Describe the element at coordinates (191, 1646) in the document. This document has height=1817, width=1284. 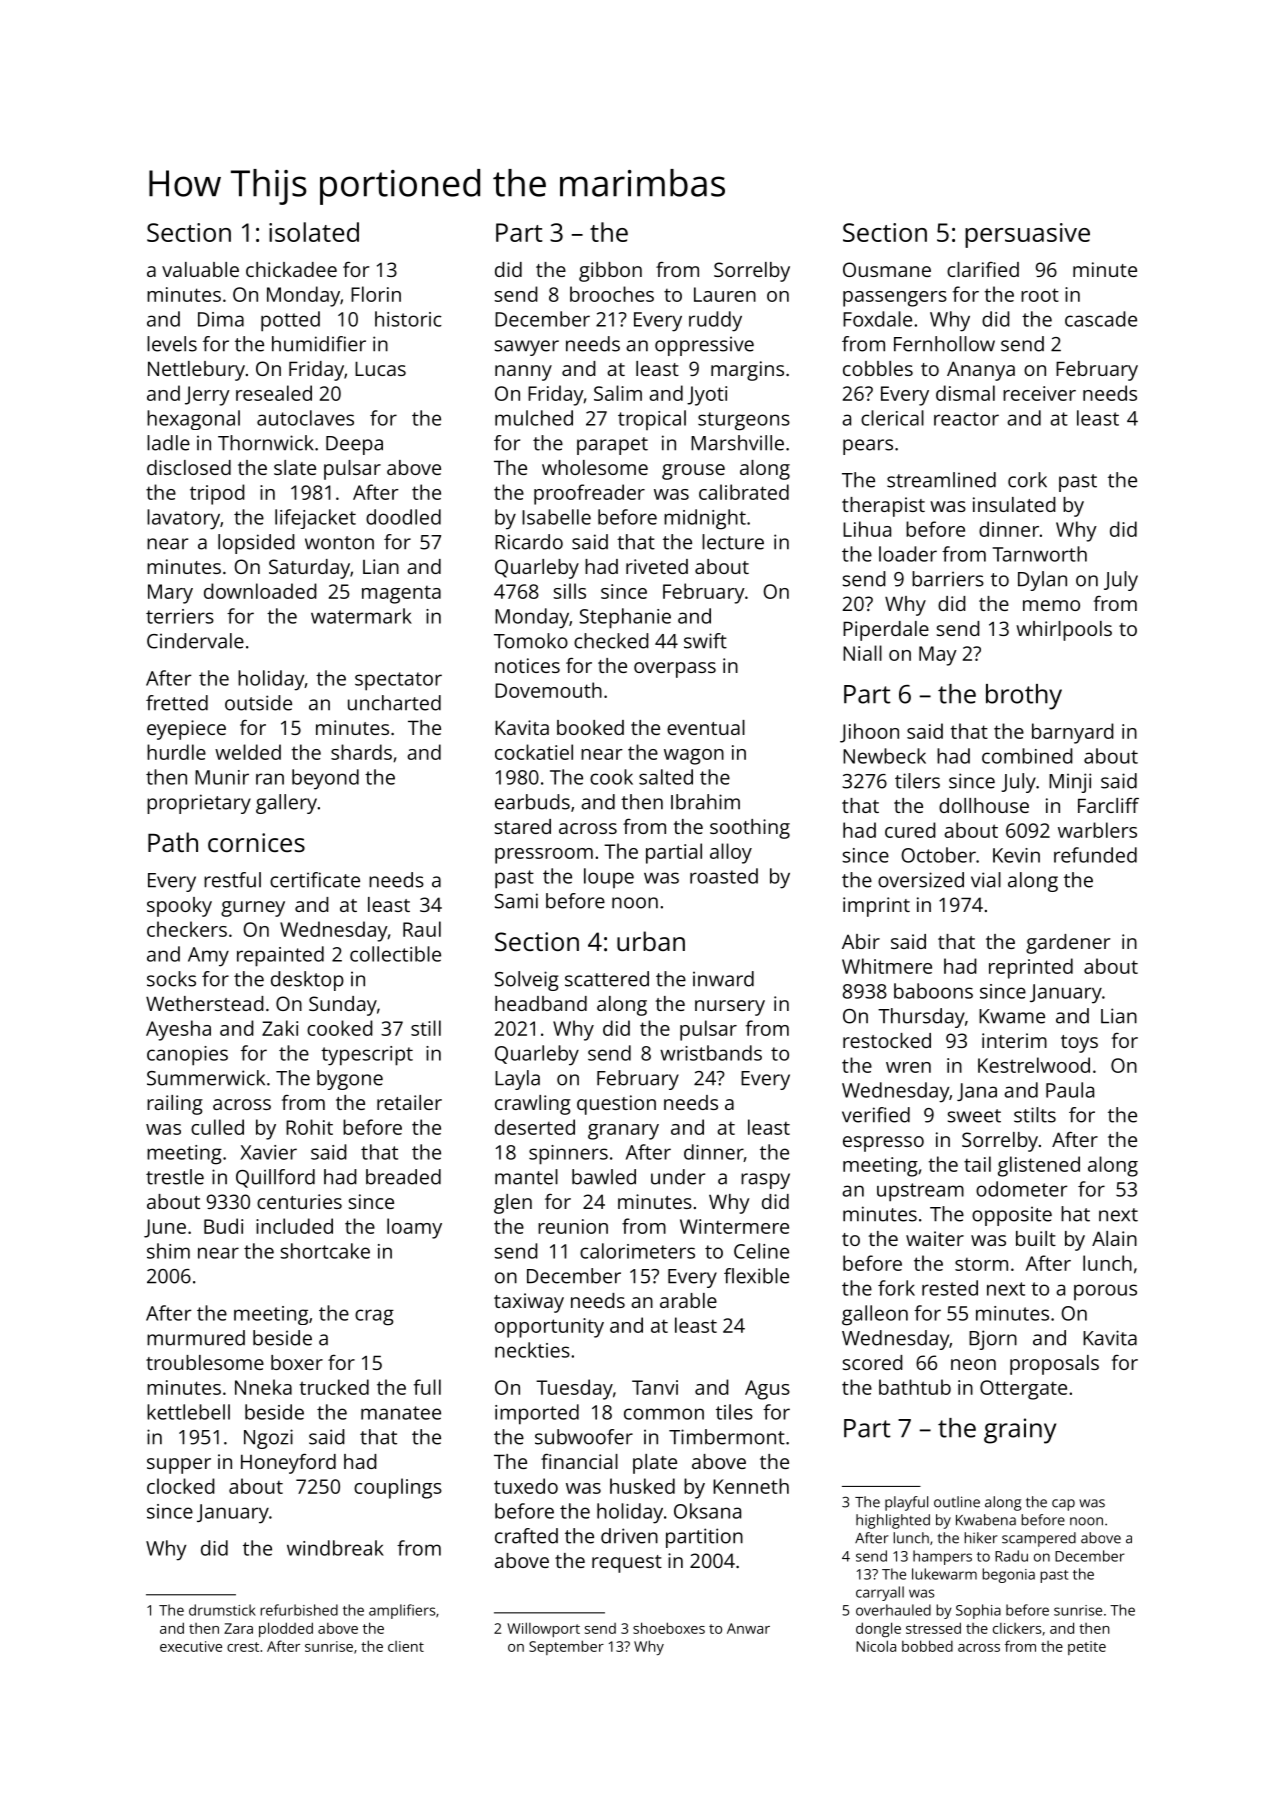
I see `executive` at that location.
